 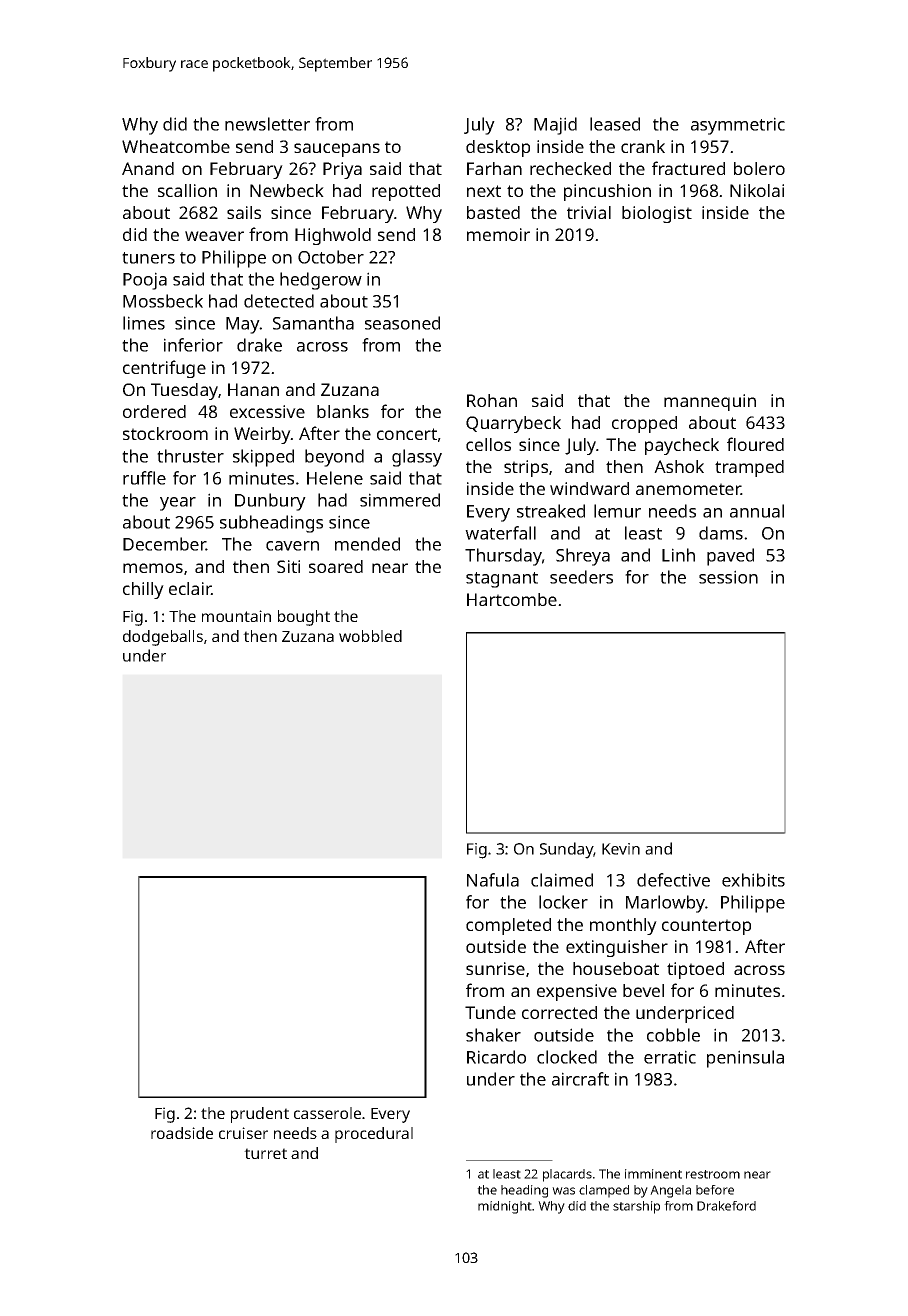 I want to click on seasoned, so click(x=402, y=323).
